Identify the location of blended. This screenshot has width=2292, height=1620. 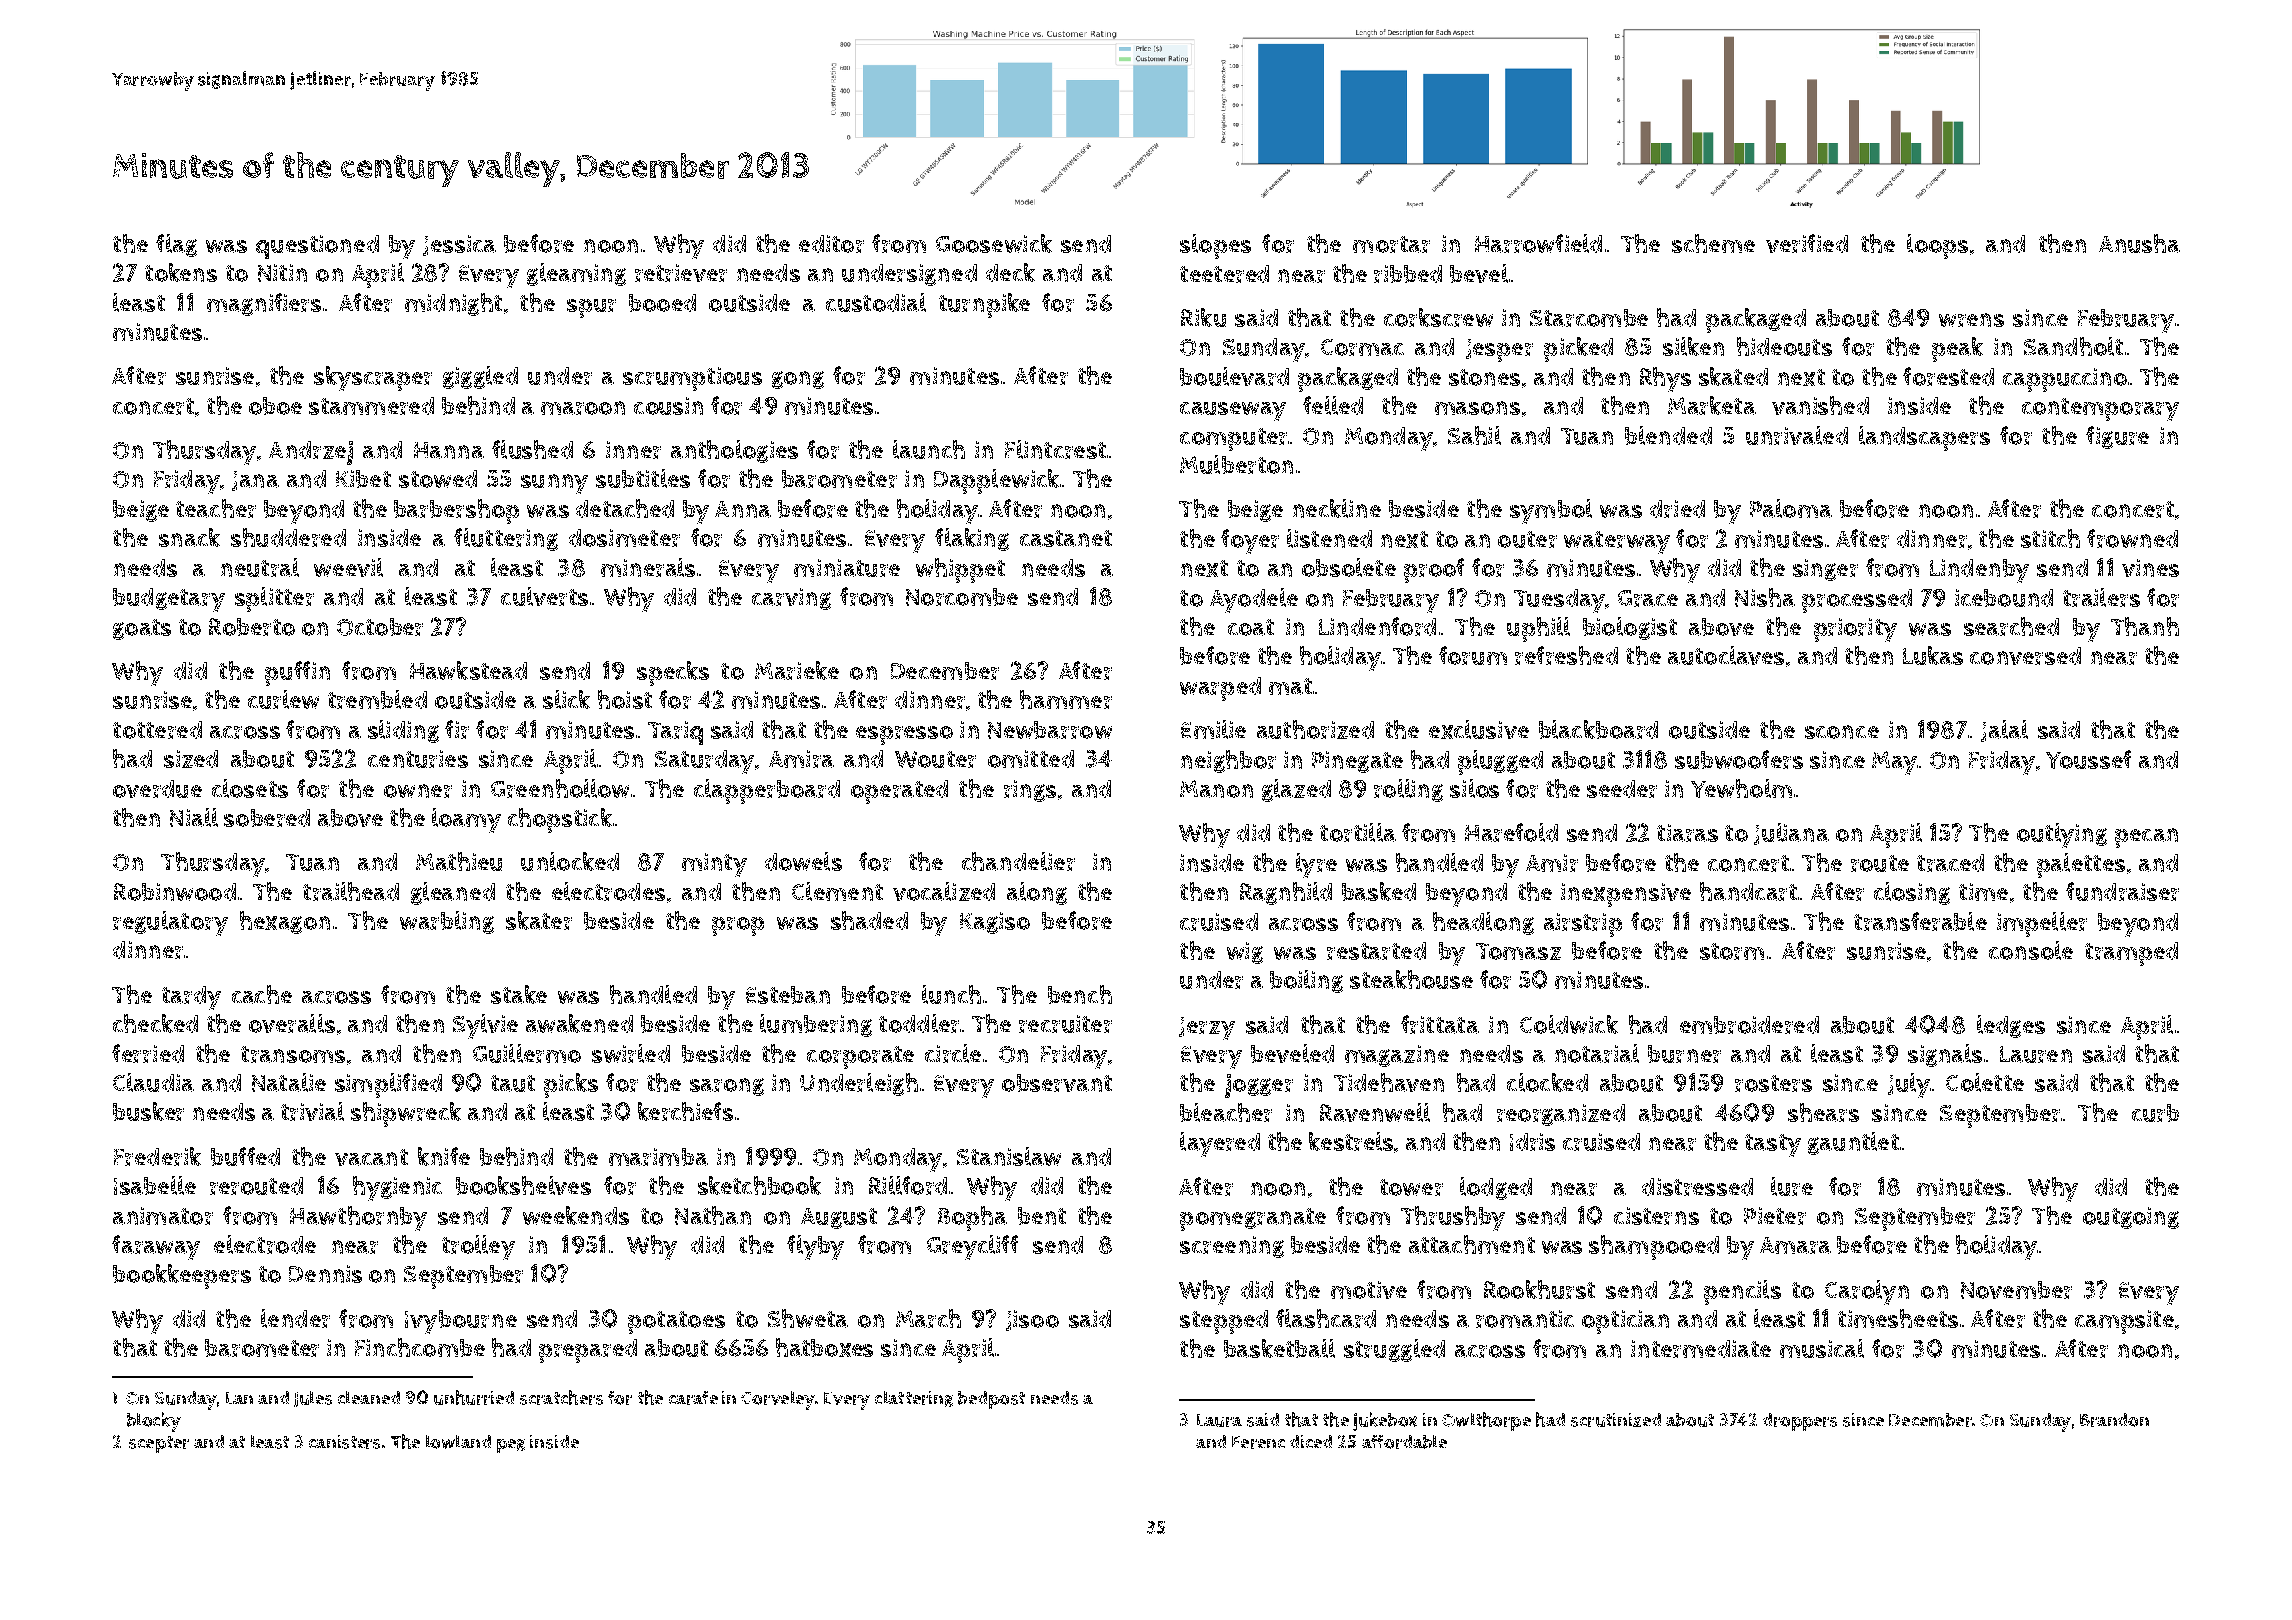
(1668, 435).
